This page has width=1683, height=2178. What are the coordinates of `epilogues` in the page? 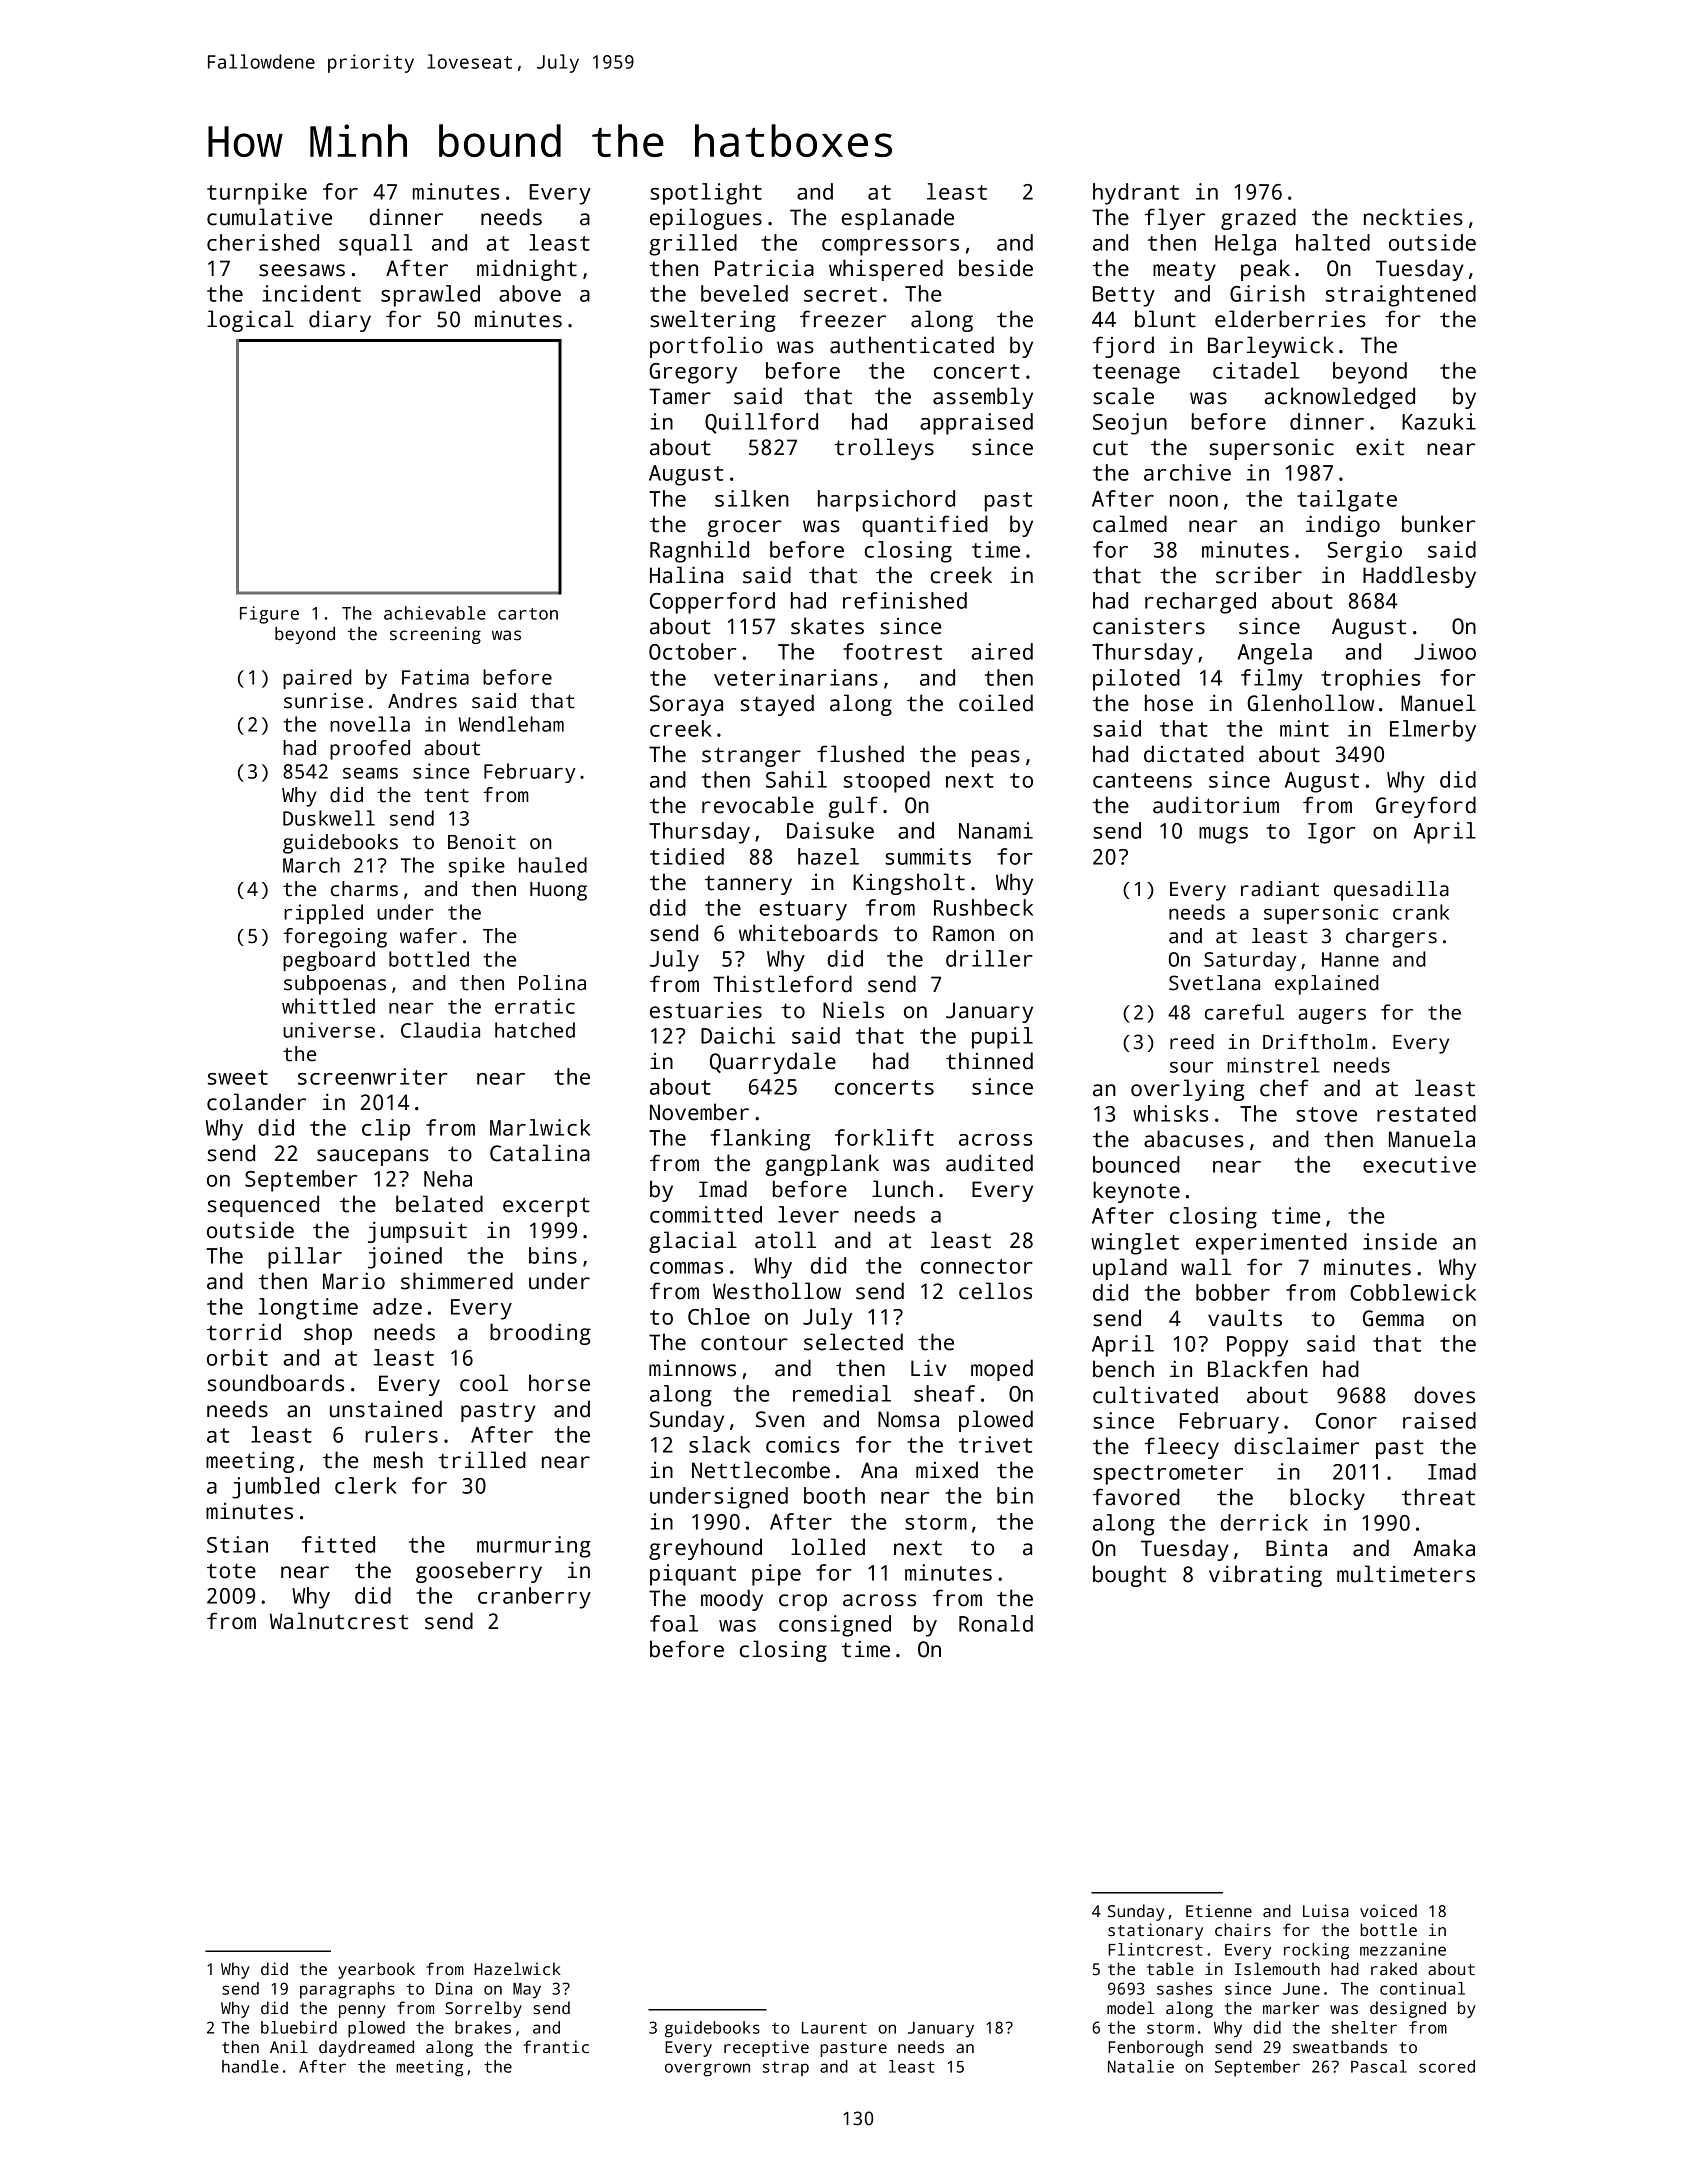 It's located at (706, 219).
